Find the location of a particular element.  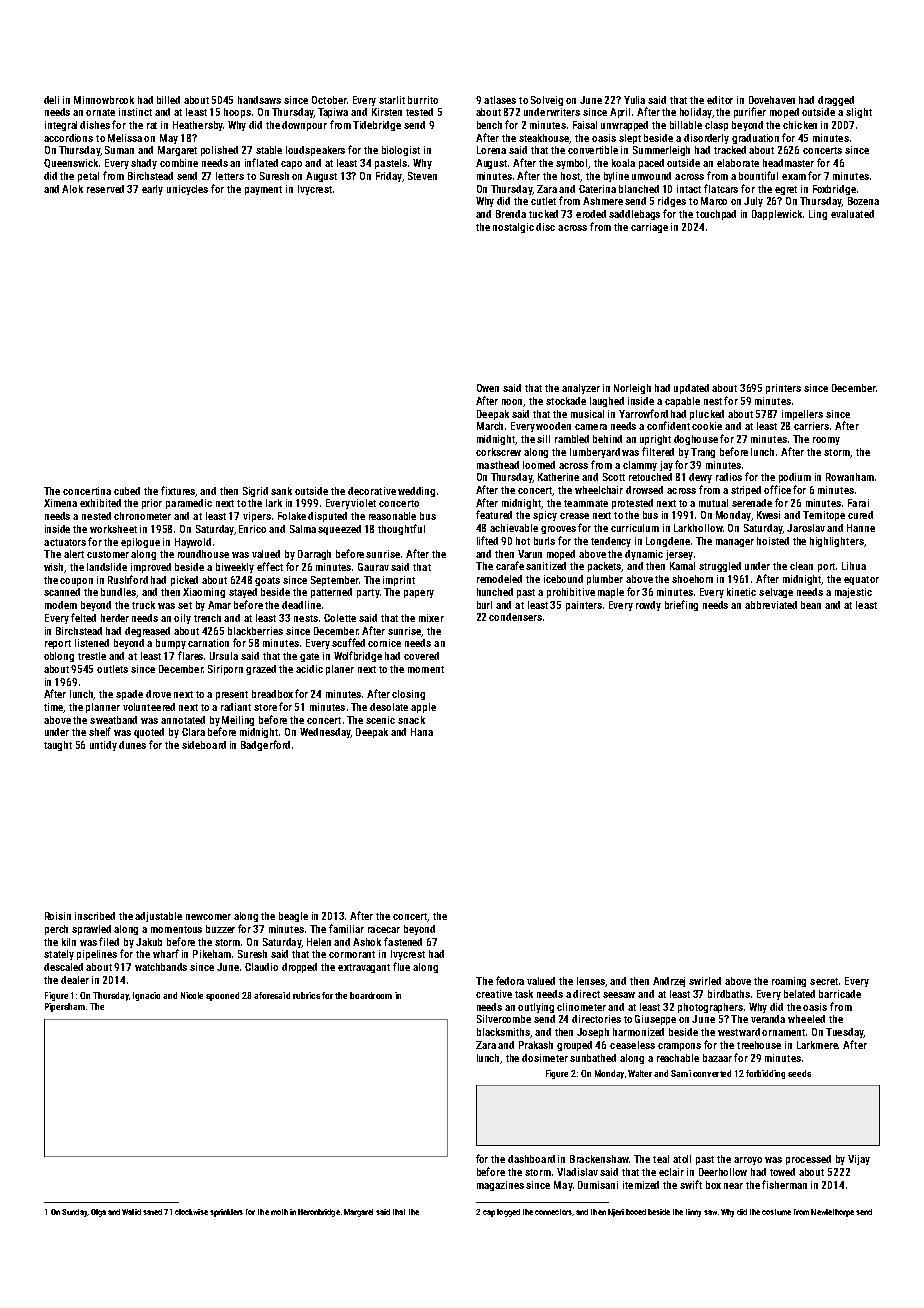

imprint is located at coordinates (399, 581).
